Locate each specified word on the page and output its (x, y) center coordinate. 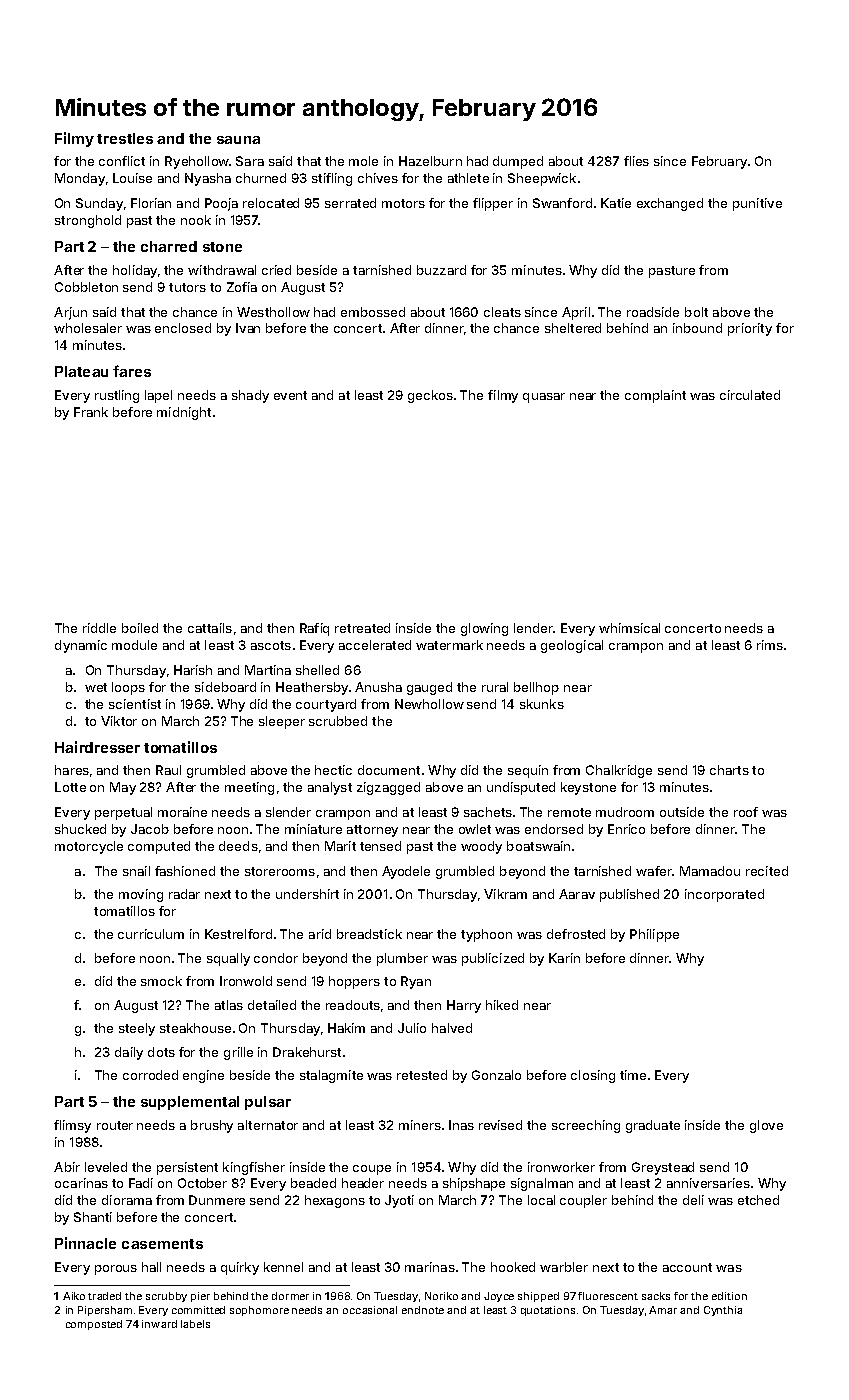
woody (481, 847)
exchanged (670, 204)
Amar (663, 1310)
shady (250, 396)
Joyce (499, 1297)
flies (636, 161)
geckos (430, 396)
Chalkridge (619, 771)
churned (261, 178)
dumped (518, 162)
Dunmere (217, 1200)
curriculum (151, 934)
